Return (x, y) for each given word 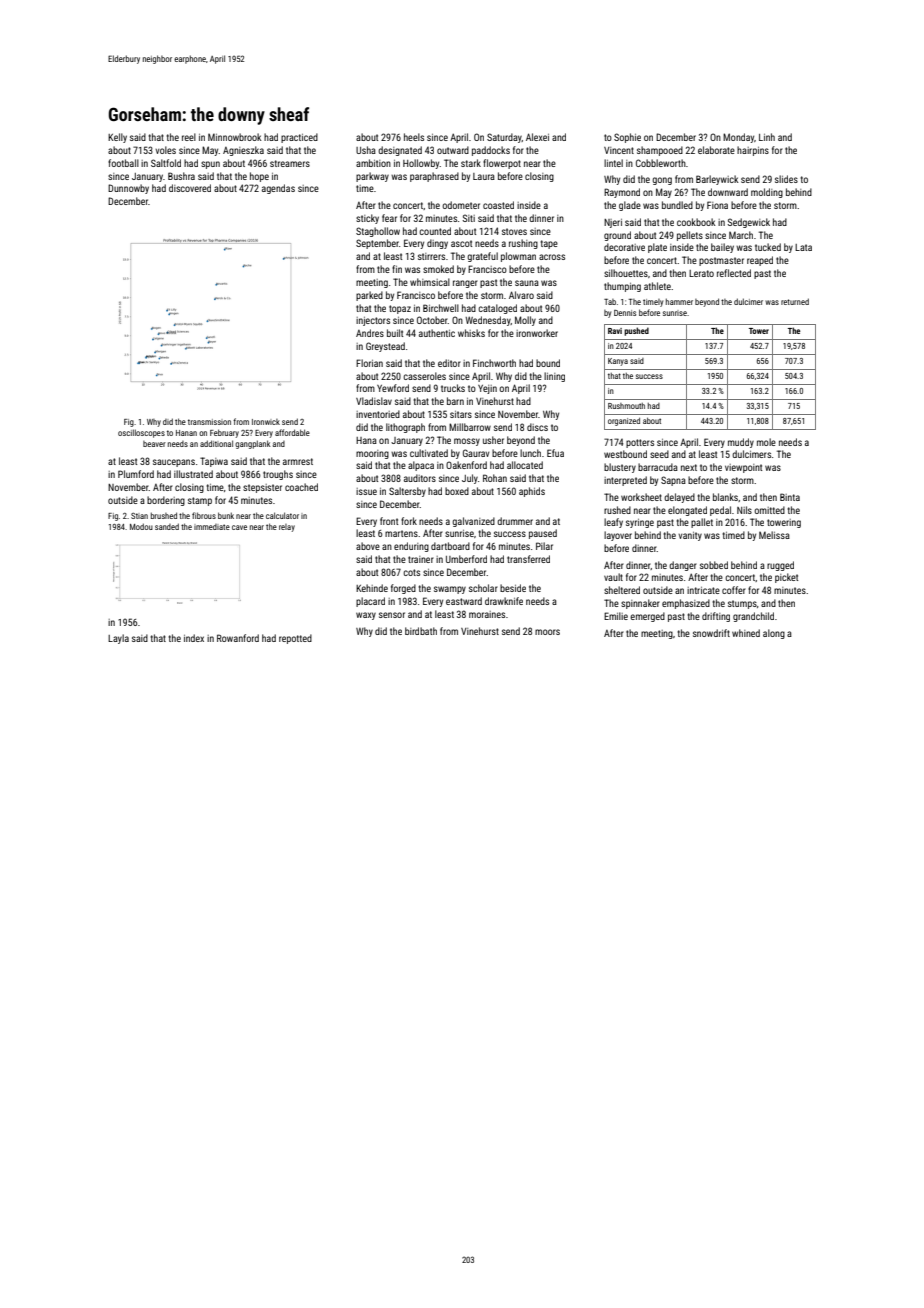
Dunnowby (128, 189)
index (194, 638)
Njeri (613, 223)
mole (766, 442)
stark (471, 163)
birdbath (421, 631)
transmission (209, 422)
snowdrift (711, 633)
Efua (555, 453)
